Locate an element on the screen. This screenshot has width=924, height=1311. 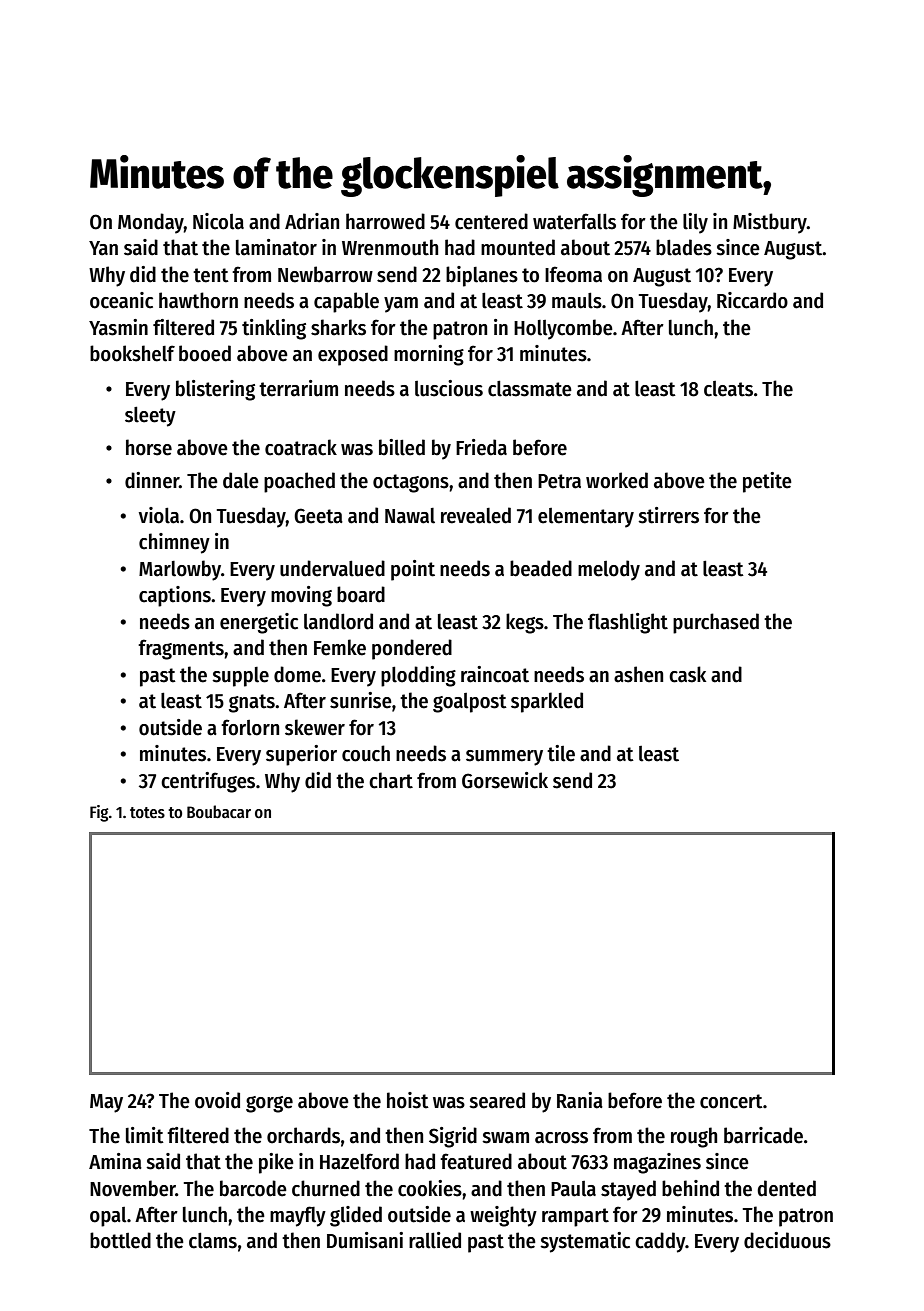
forlorn is located at coordinates (250, 727).
